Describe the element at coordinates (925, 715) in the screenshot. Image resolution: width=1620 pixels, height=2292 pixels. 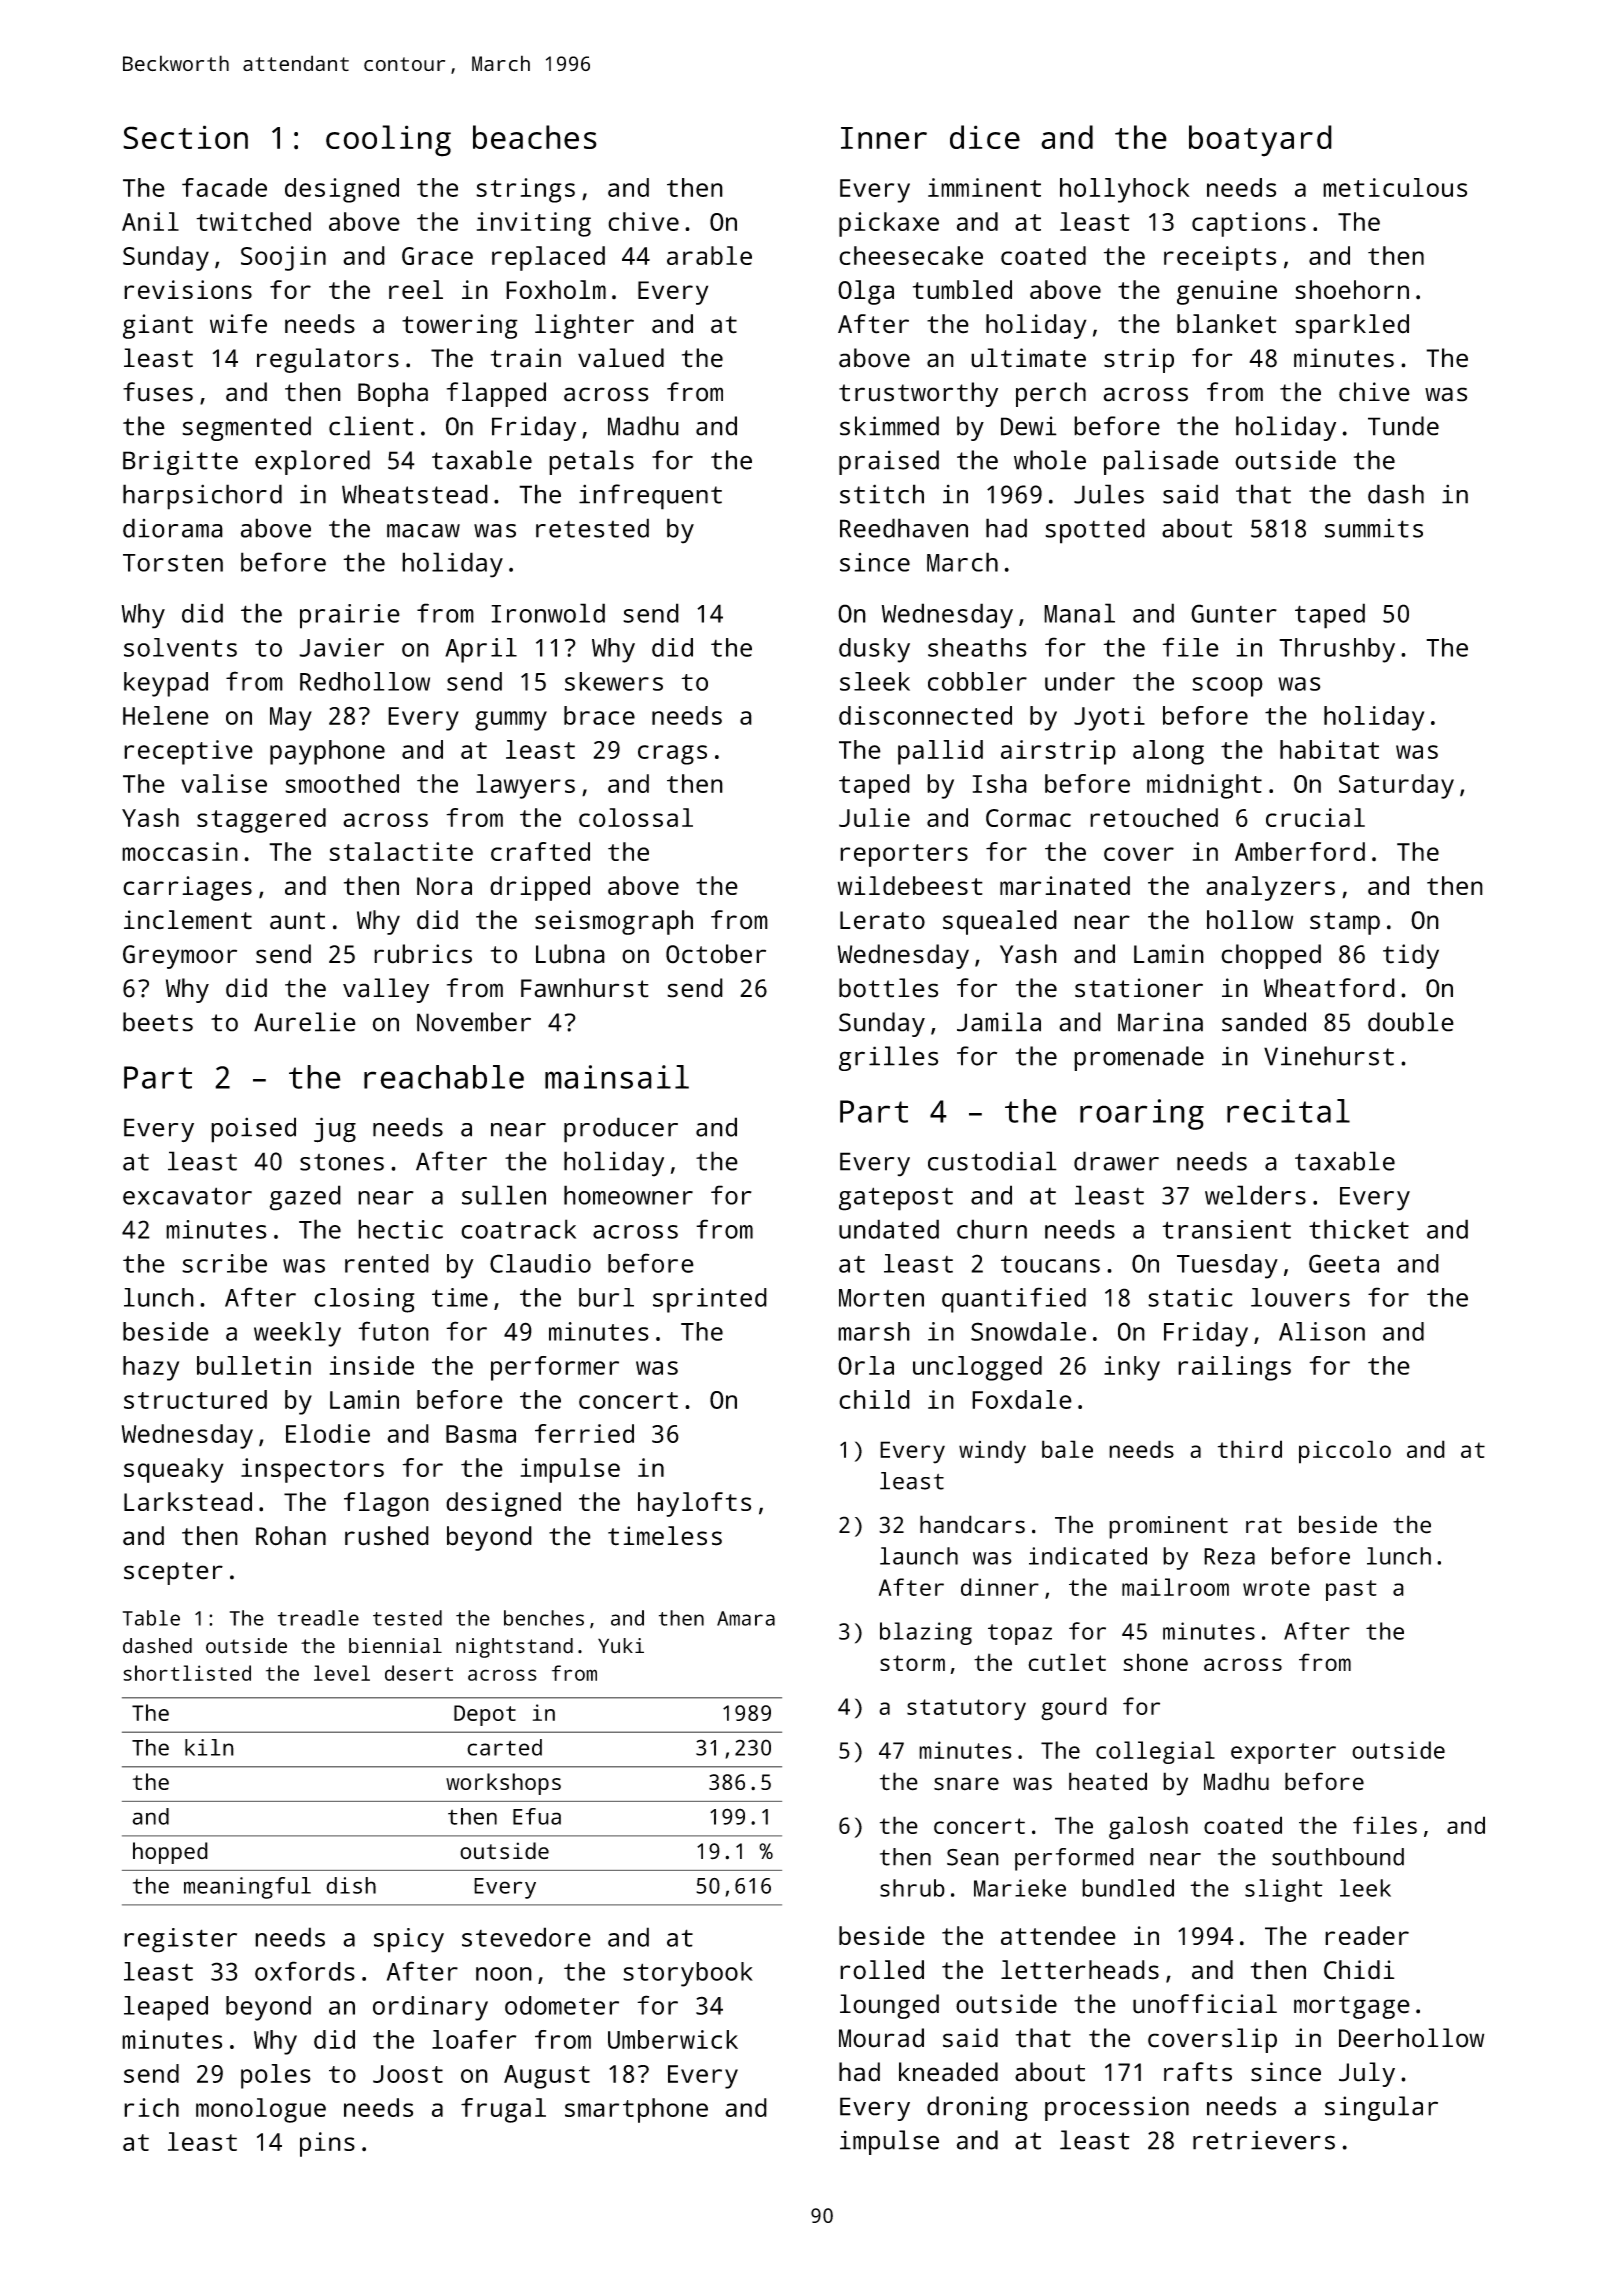
I see `disconnected` at that location.
